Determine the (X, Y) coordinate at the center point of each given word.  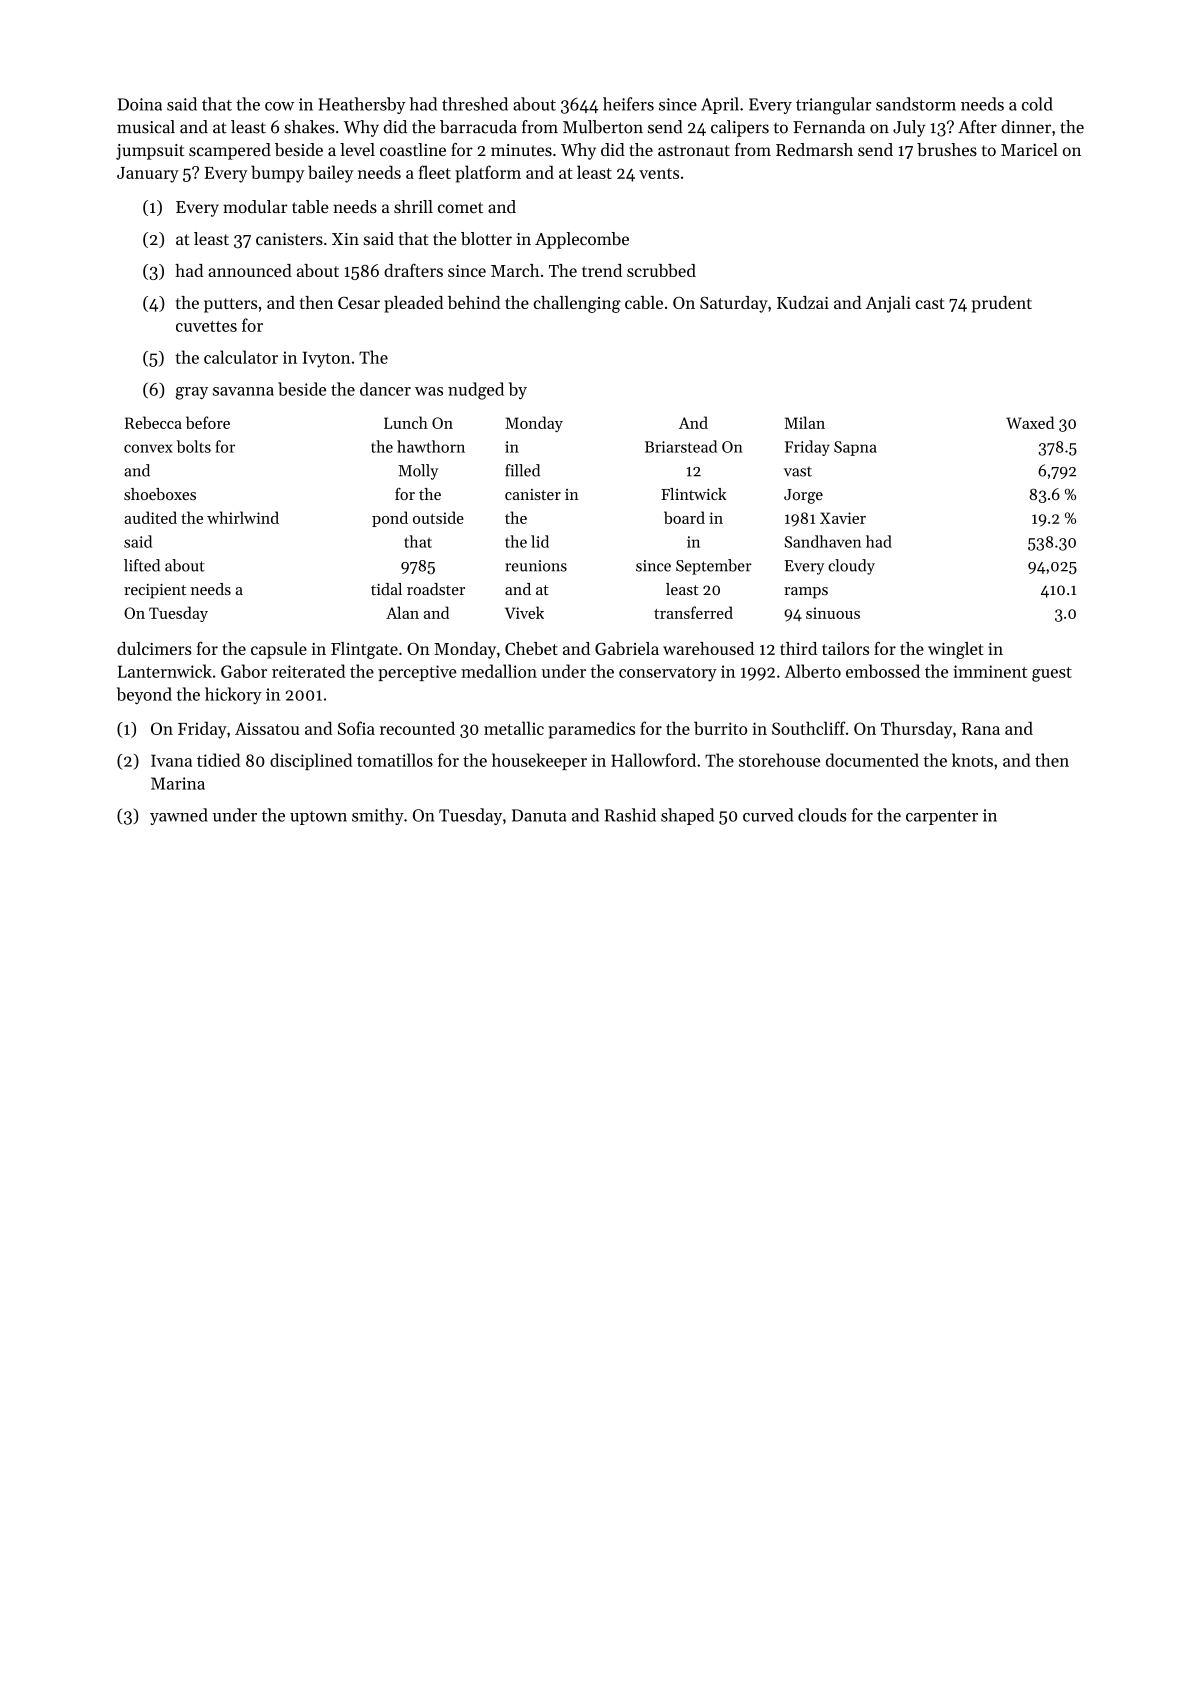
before (208, 422)
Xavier (843, 518)
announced (250, 270)
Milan (805, 422)
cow (279, 106)
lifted (142, 565)
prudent (1002, 304)
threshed (475, 104)
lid (540, 541)
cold (1037, 104)
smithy (378, 816)
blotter (486, 238)
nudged (476, 391)
